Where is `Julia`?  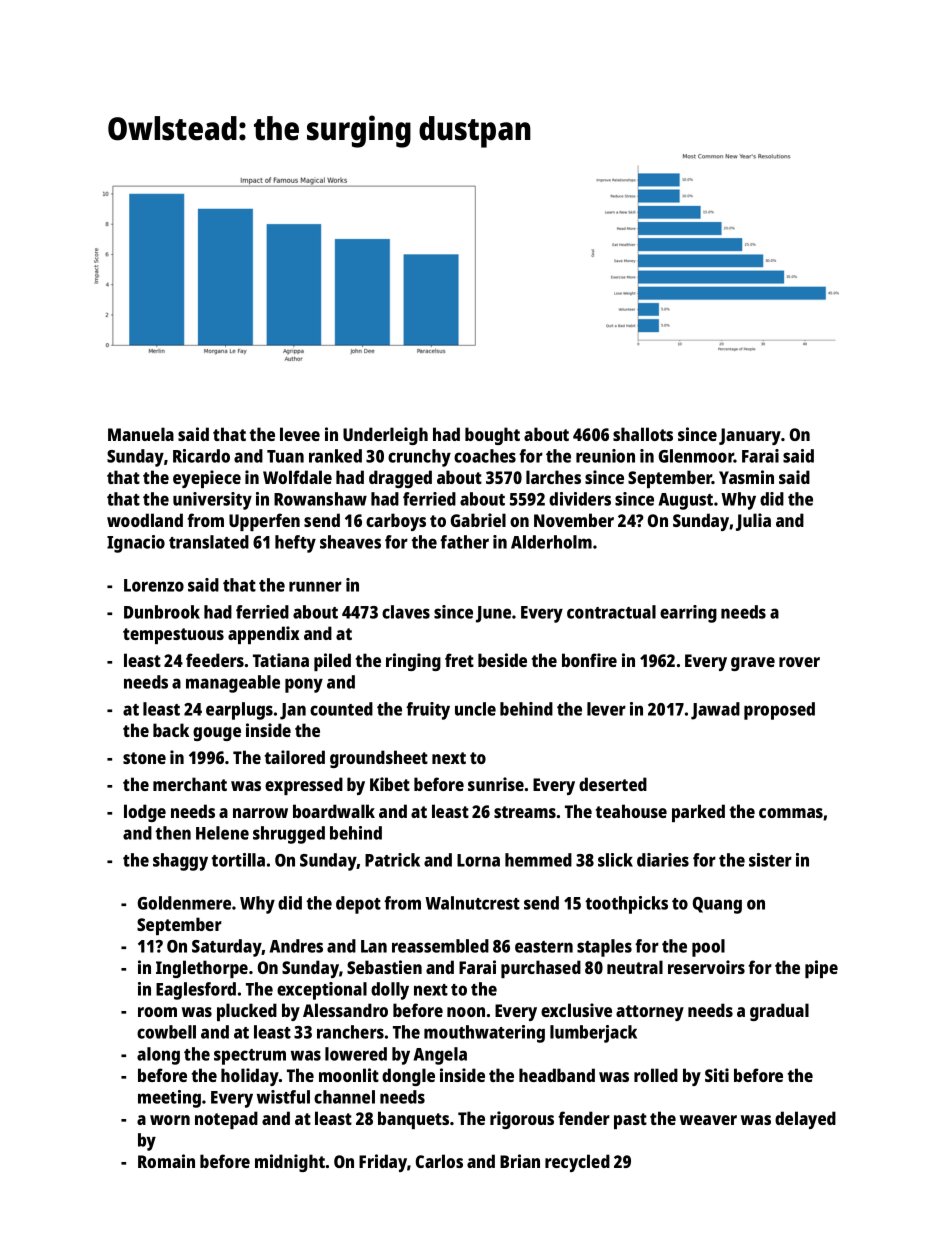 Julia is located at coordinates (753, 522).
